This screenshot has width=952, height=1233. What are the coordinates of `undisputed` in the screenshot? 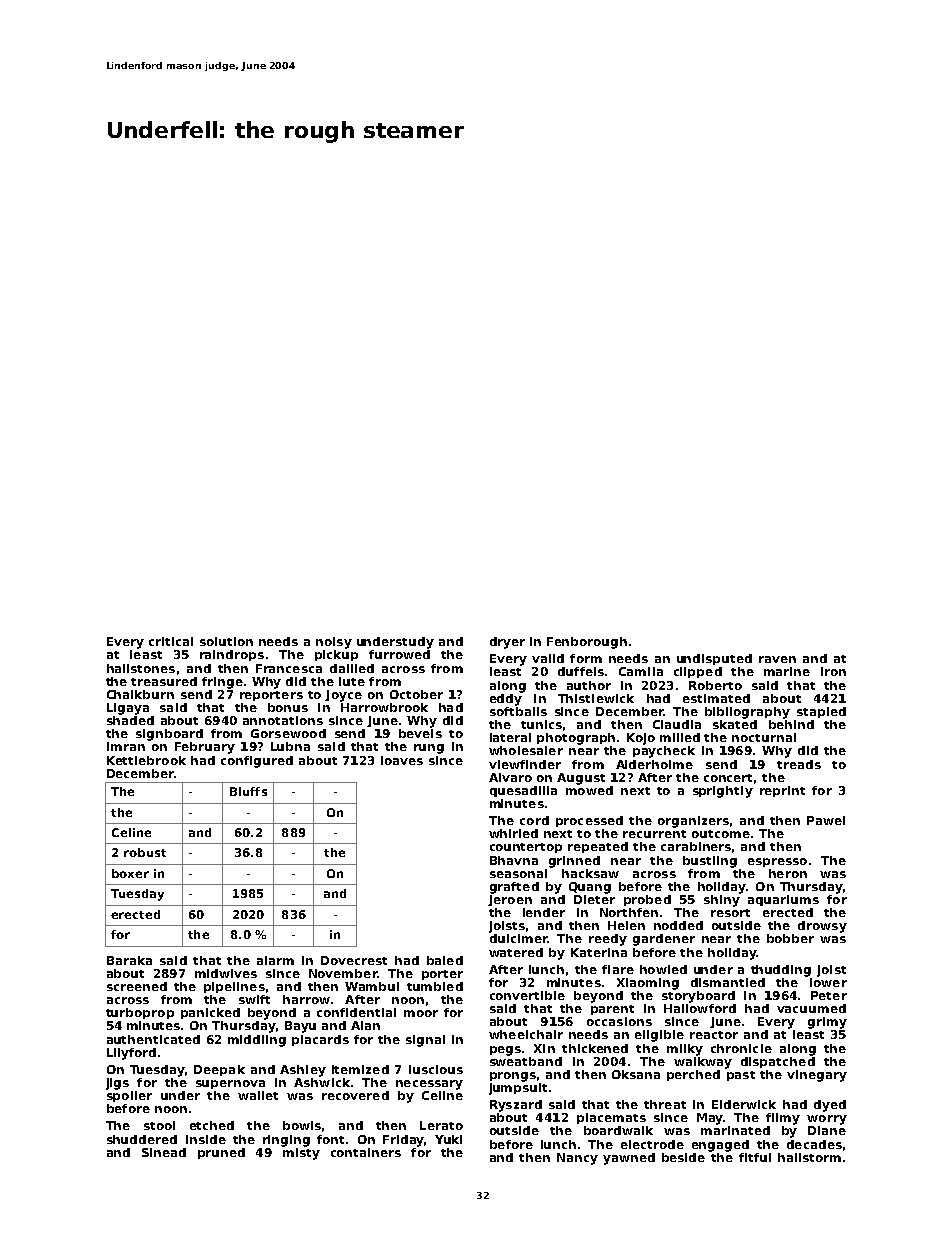 It's located at (714, 659).
